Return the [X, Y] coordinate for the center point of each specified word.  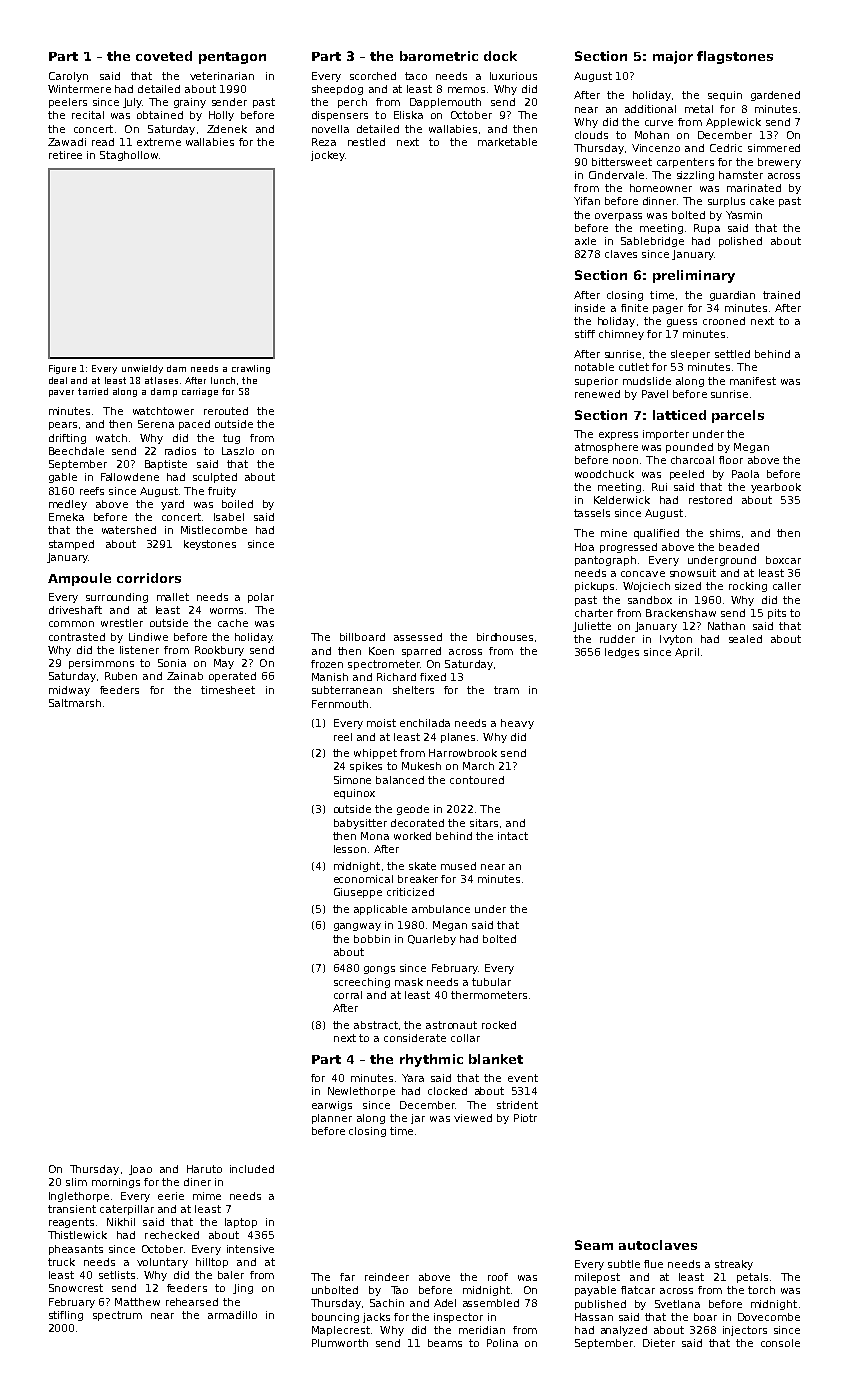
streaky [734, 1265]
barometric [439, 56]
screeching [362, 983]
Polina [502, 1343]
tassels [592, 513]
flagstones [735, 57]
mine [614, 533]
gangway [357, 927]
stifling [66, 1316]
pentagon [232, 58]
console [780, 1343]
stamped [71, 545]
